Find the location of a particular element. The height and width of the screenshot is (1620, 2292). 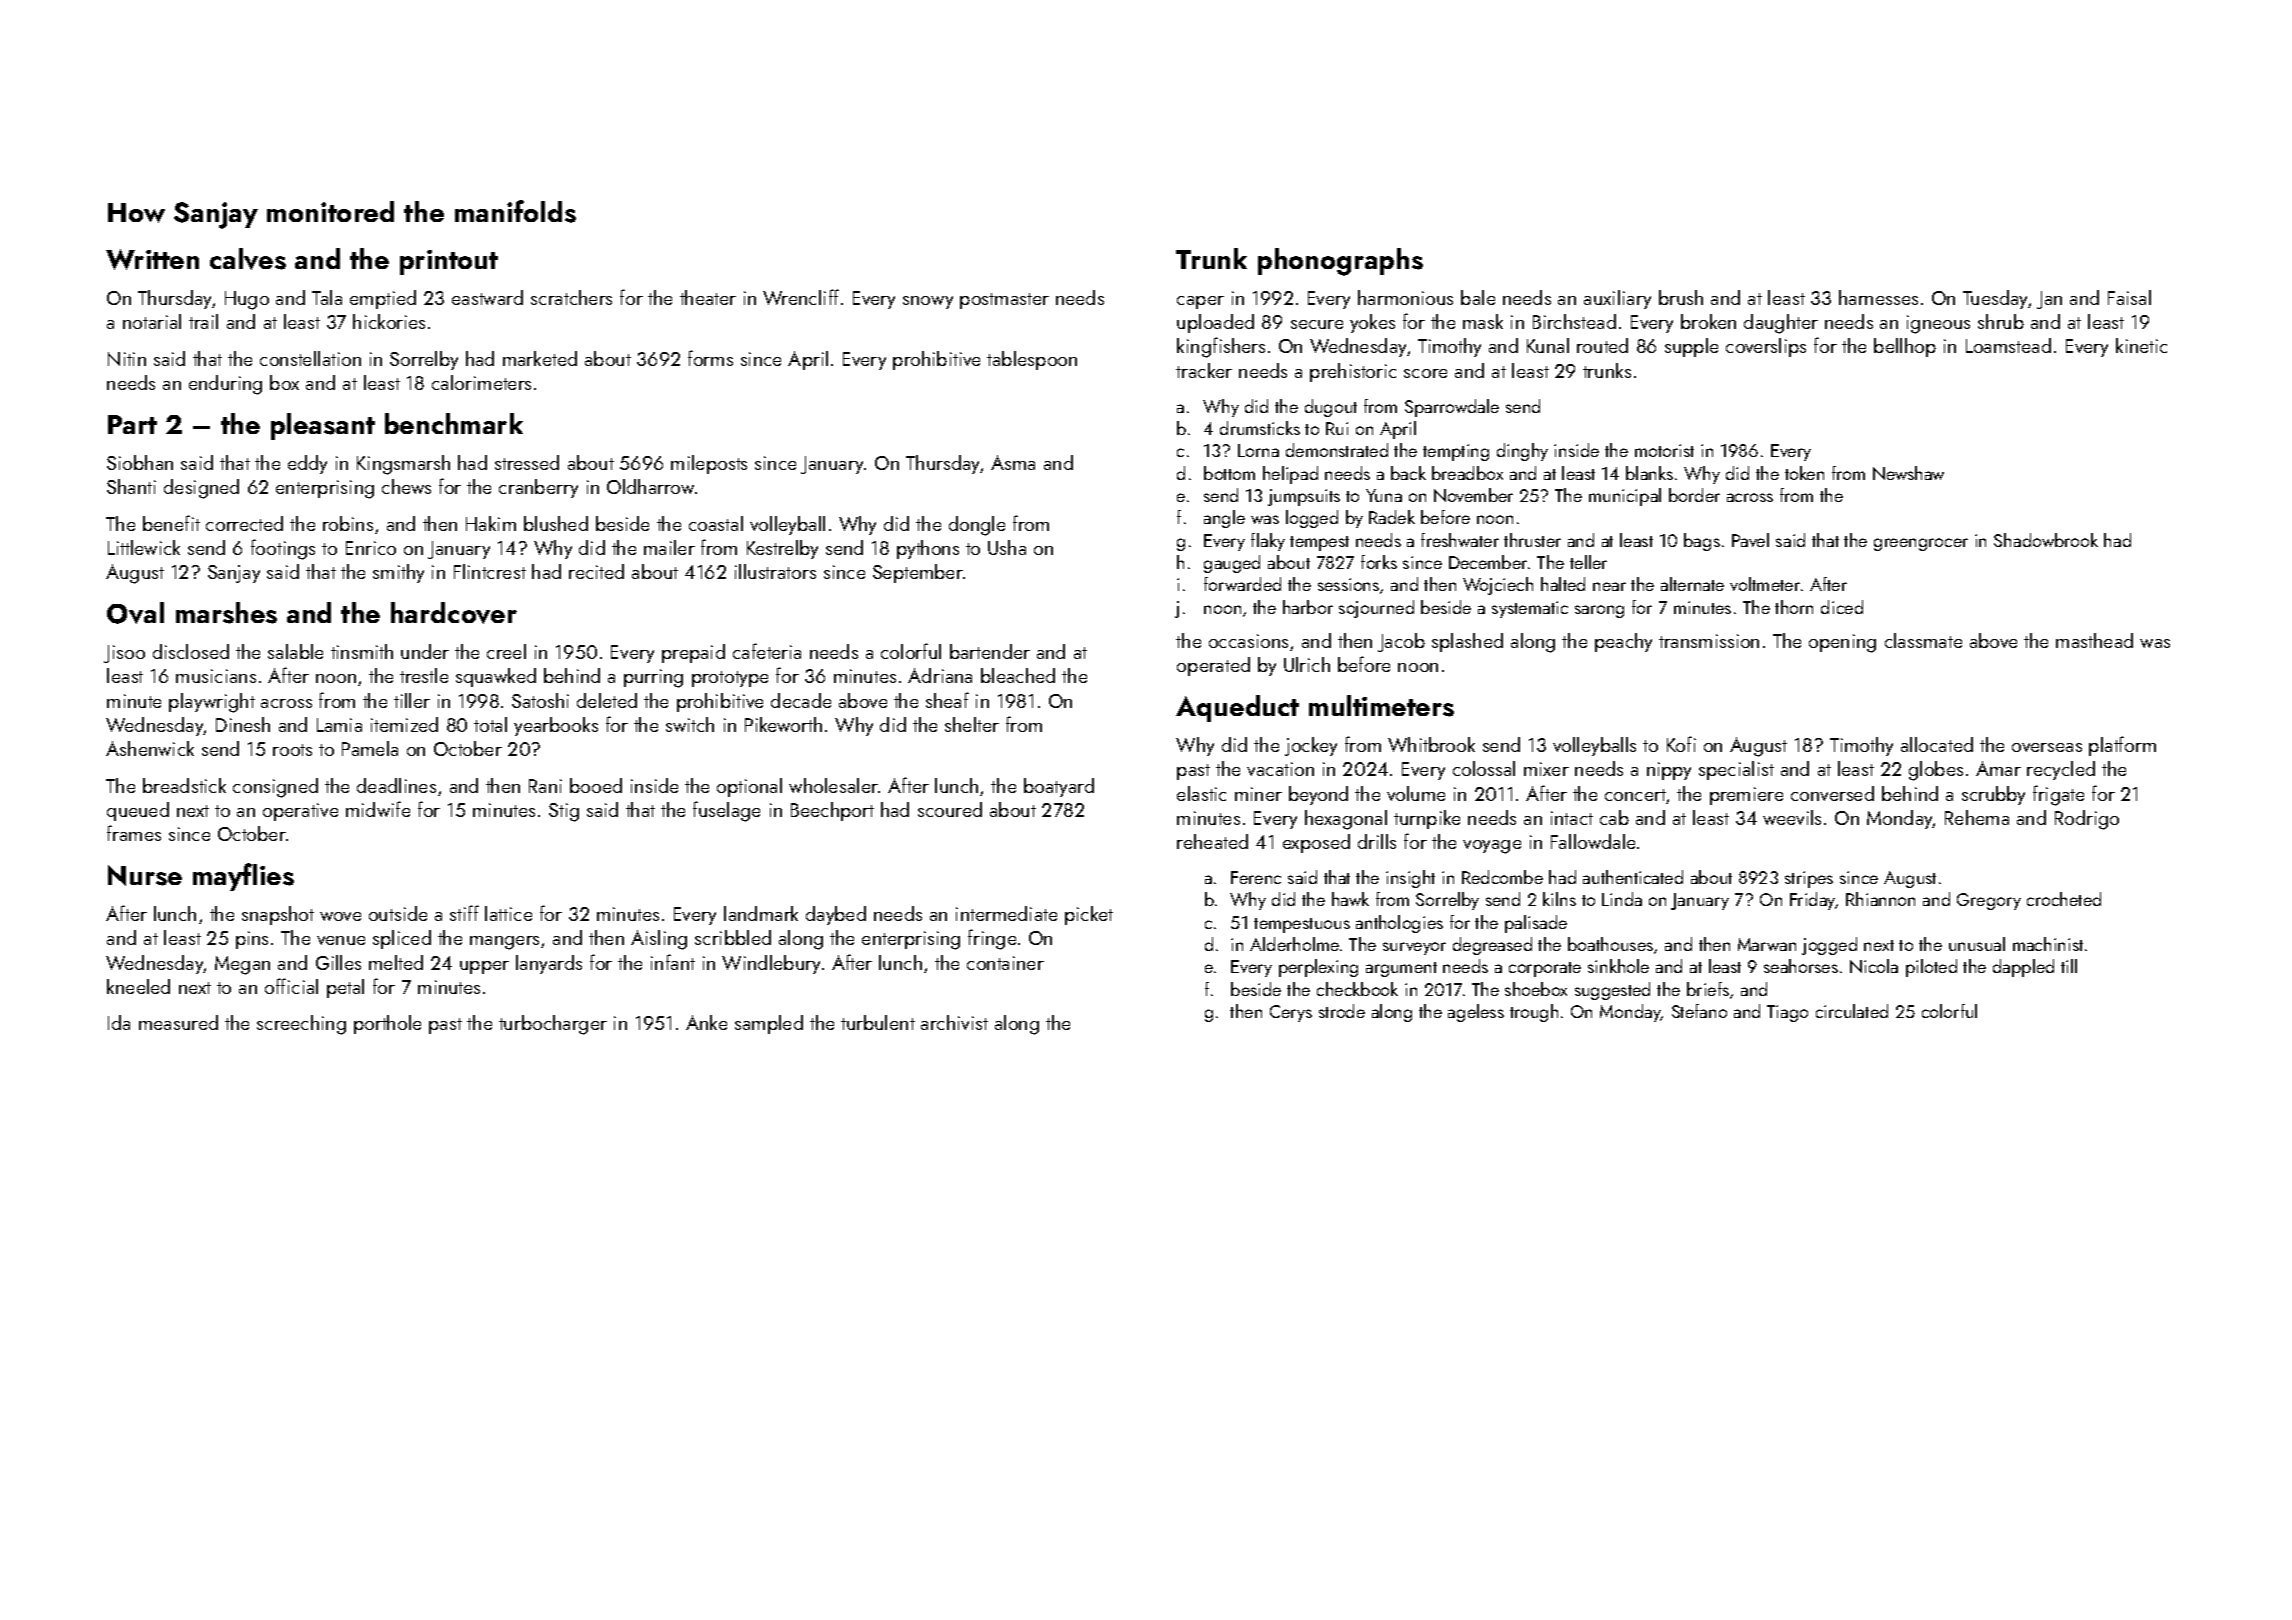

frames is located at coordinates (134, 833).
